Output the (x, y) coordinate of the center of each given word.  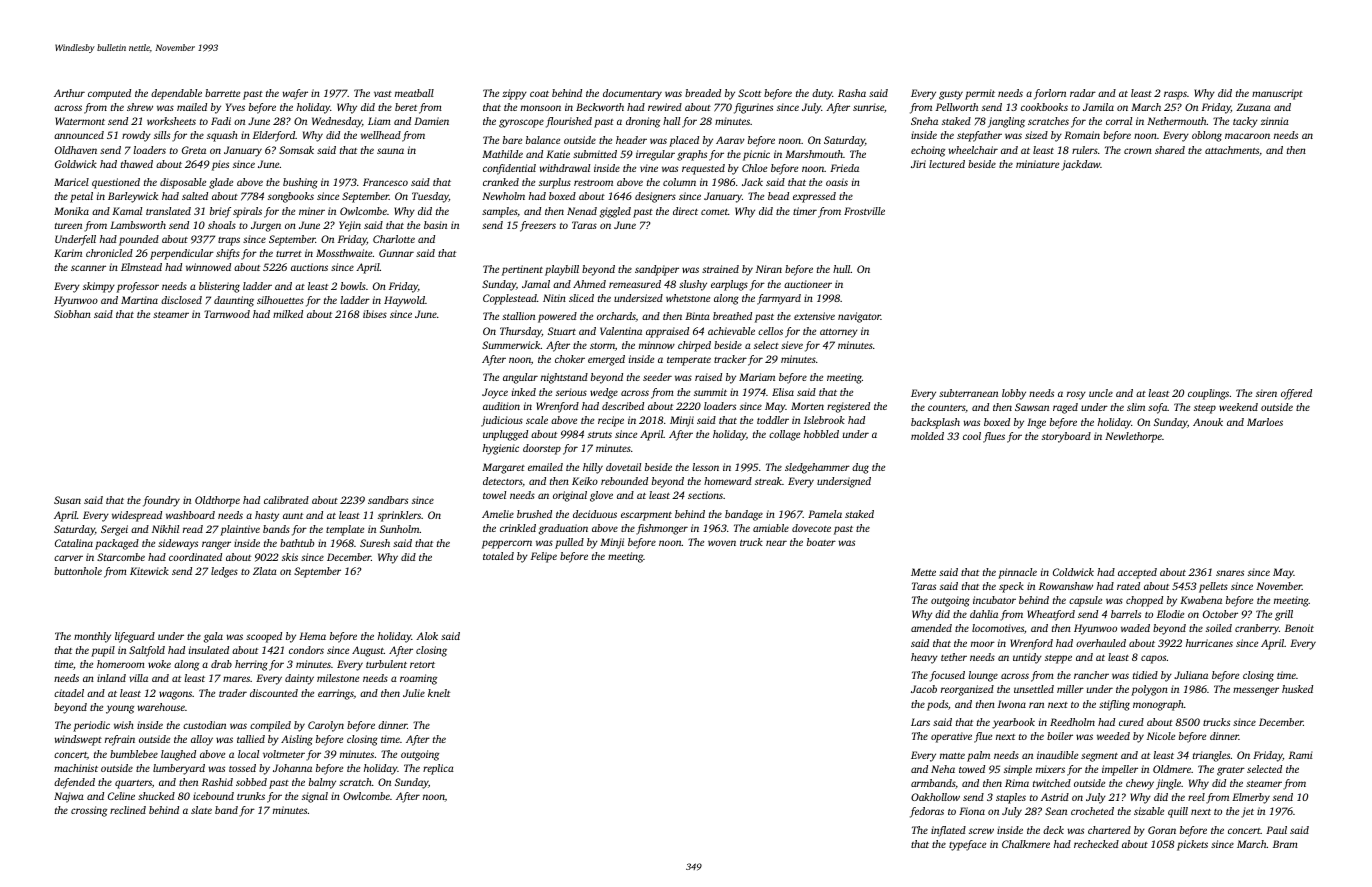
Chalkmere (1026, 844)
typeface (967, 845)
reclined (128, 810)
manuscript (1277, 94)
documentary (632, 94)
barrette (222, 93)
